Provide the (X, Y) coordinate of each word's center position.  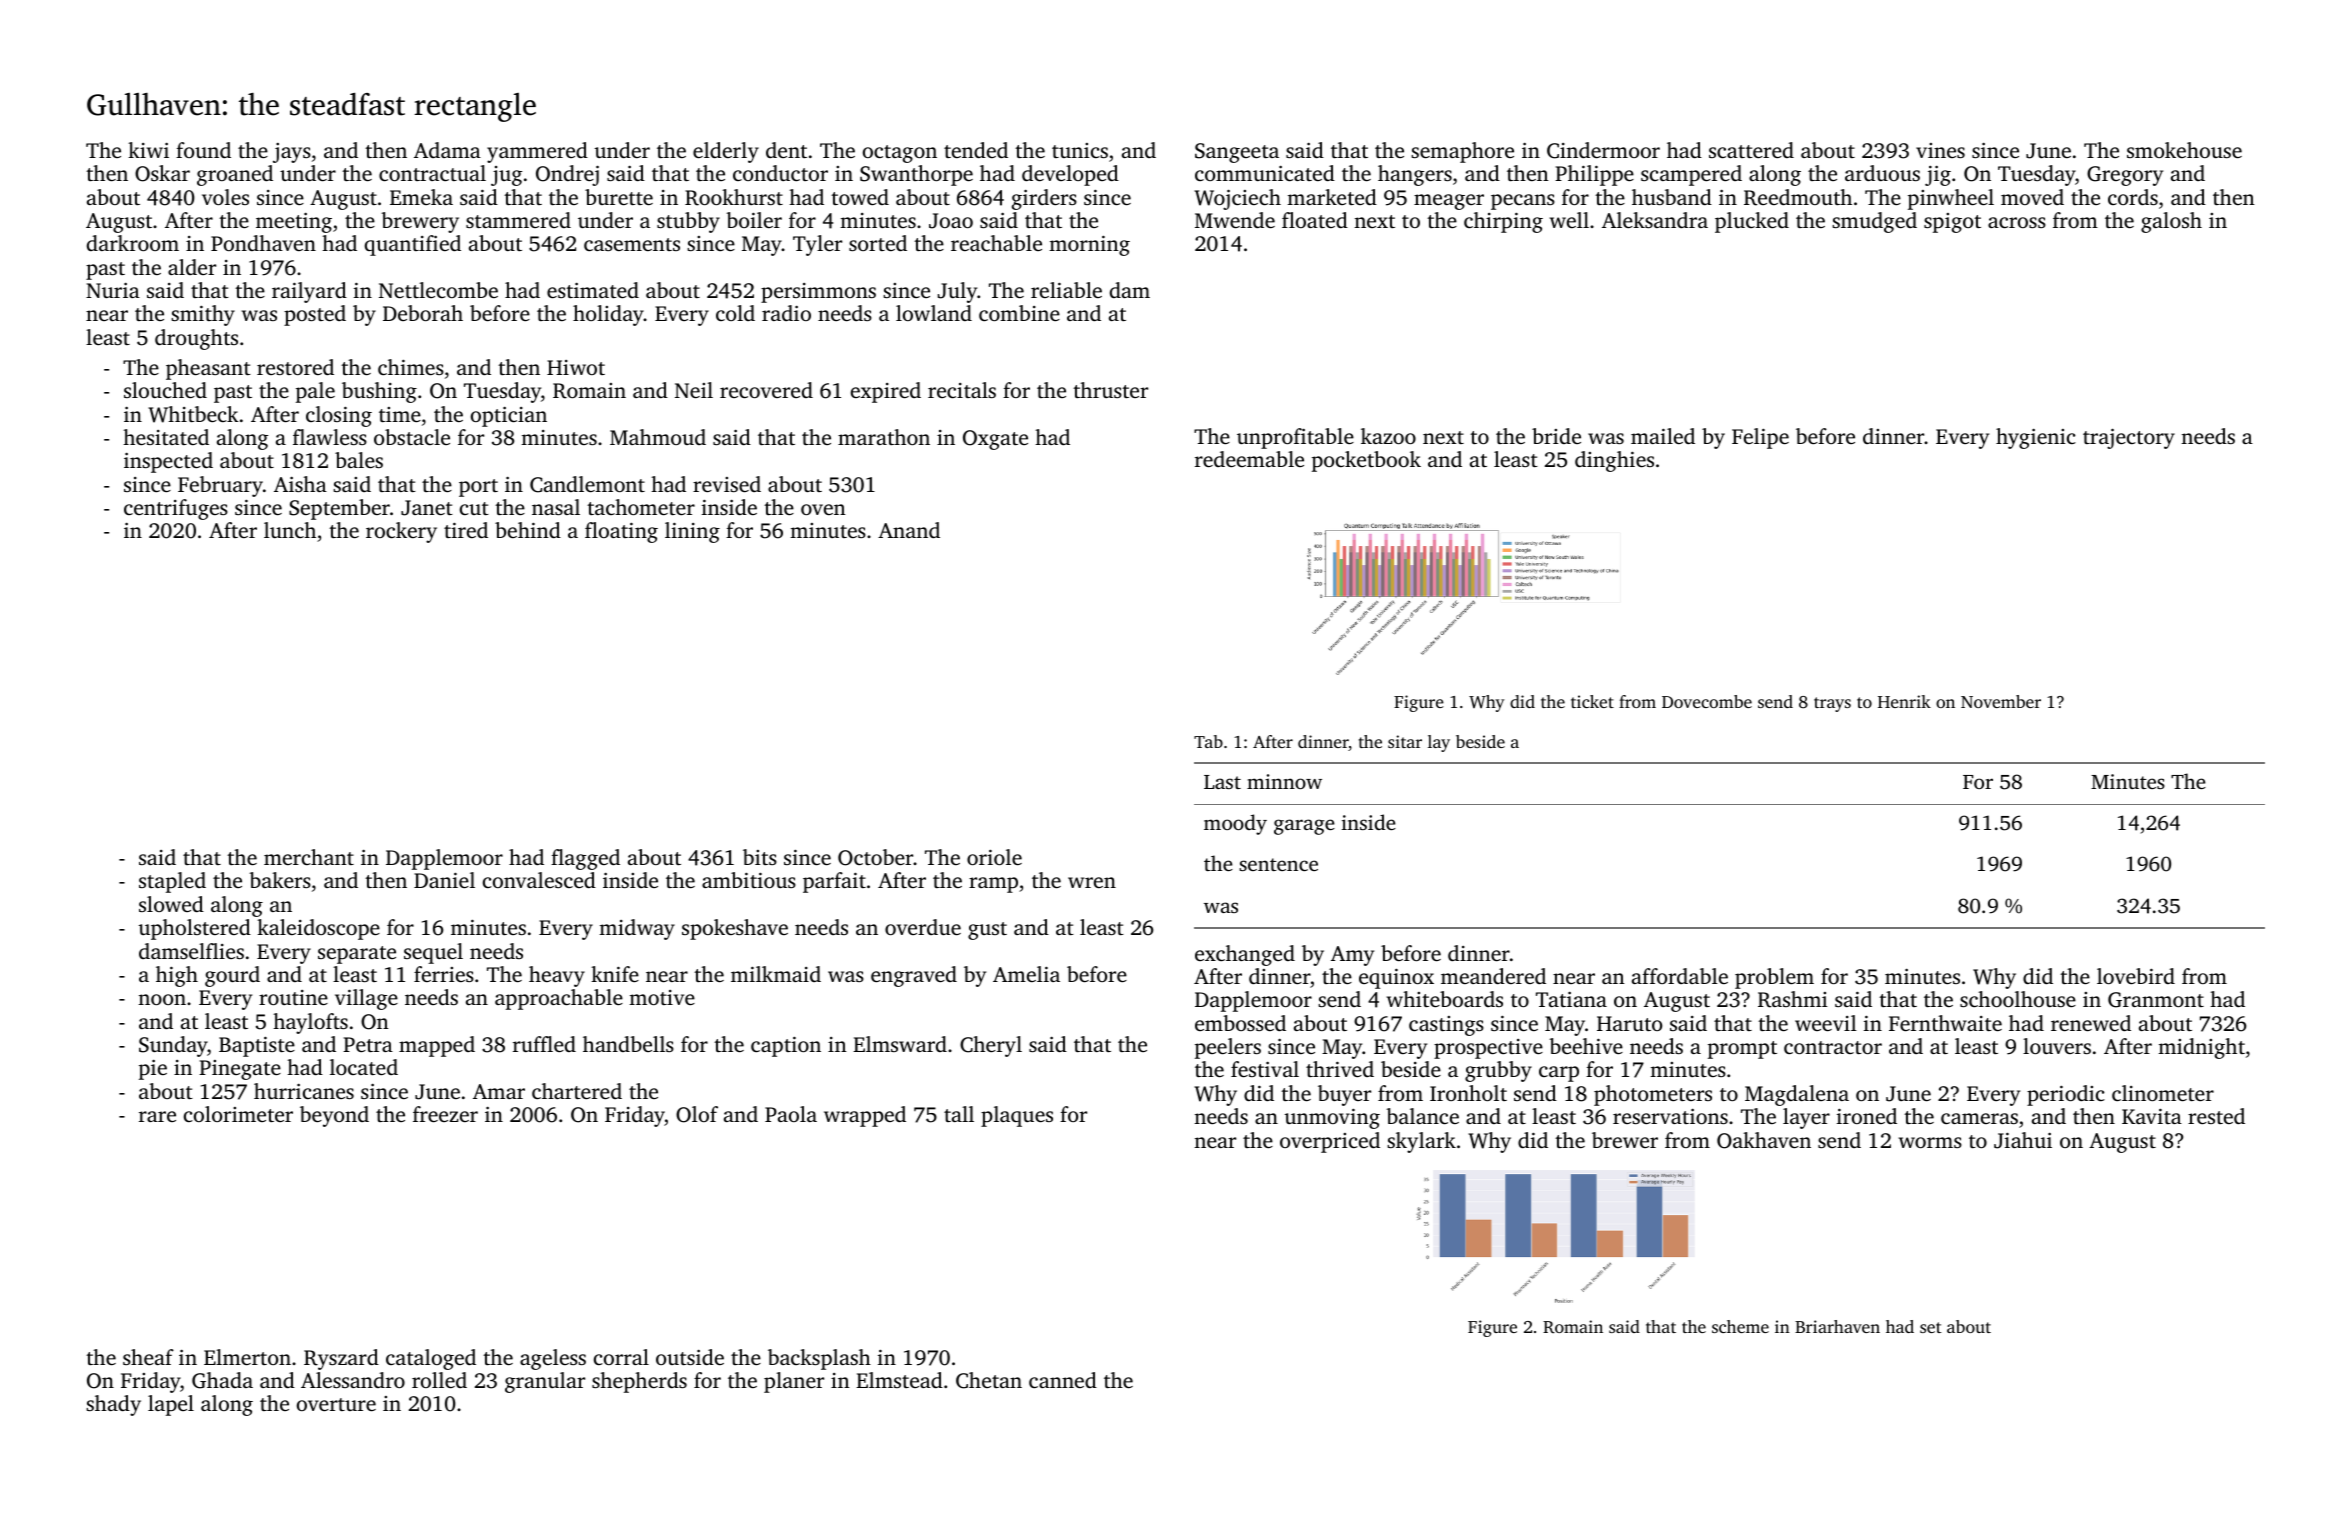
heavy (557, 976)
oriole (994, 857)
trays (1832, 704)
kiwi (148, 150)
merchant (309, 857)
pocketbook (1366, 461)
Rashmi (1793, 999)
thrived (1340, 1069)
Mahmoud (658, 437)
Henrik (1904, 701)
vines (1940, 150)
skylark (1421, 1142)
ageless (553, 1359)
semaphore (1462, 152)
